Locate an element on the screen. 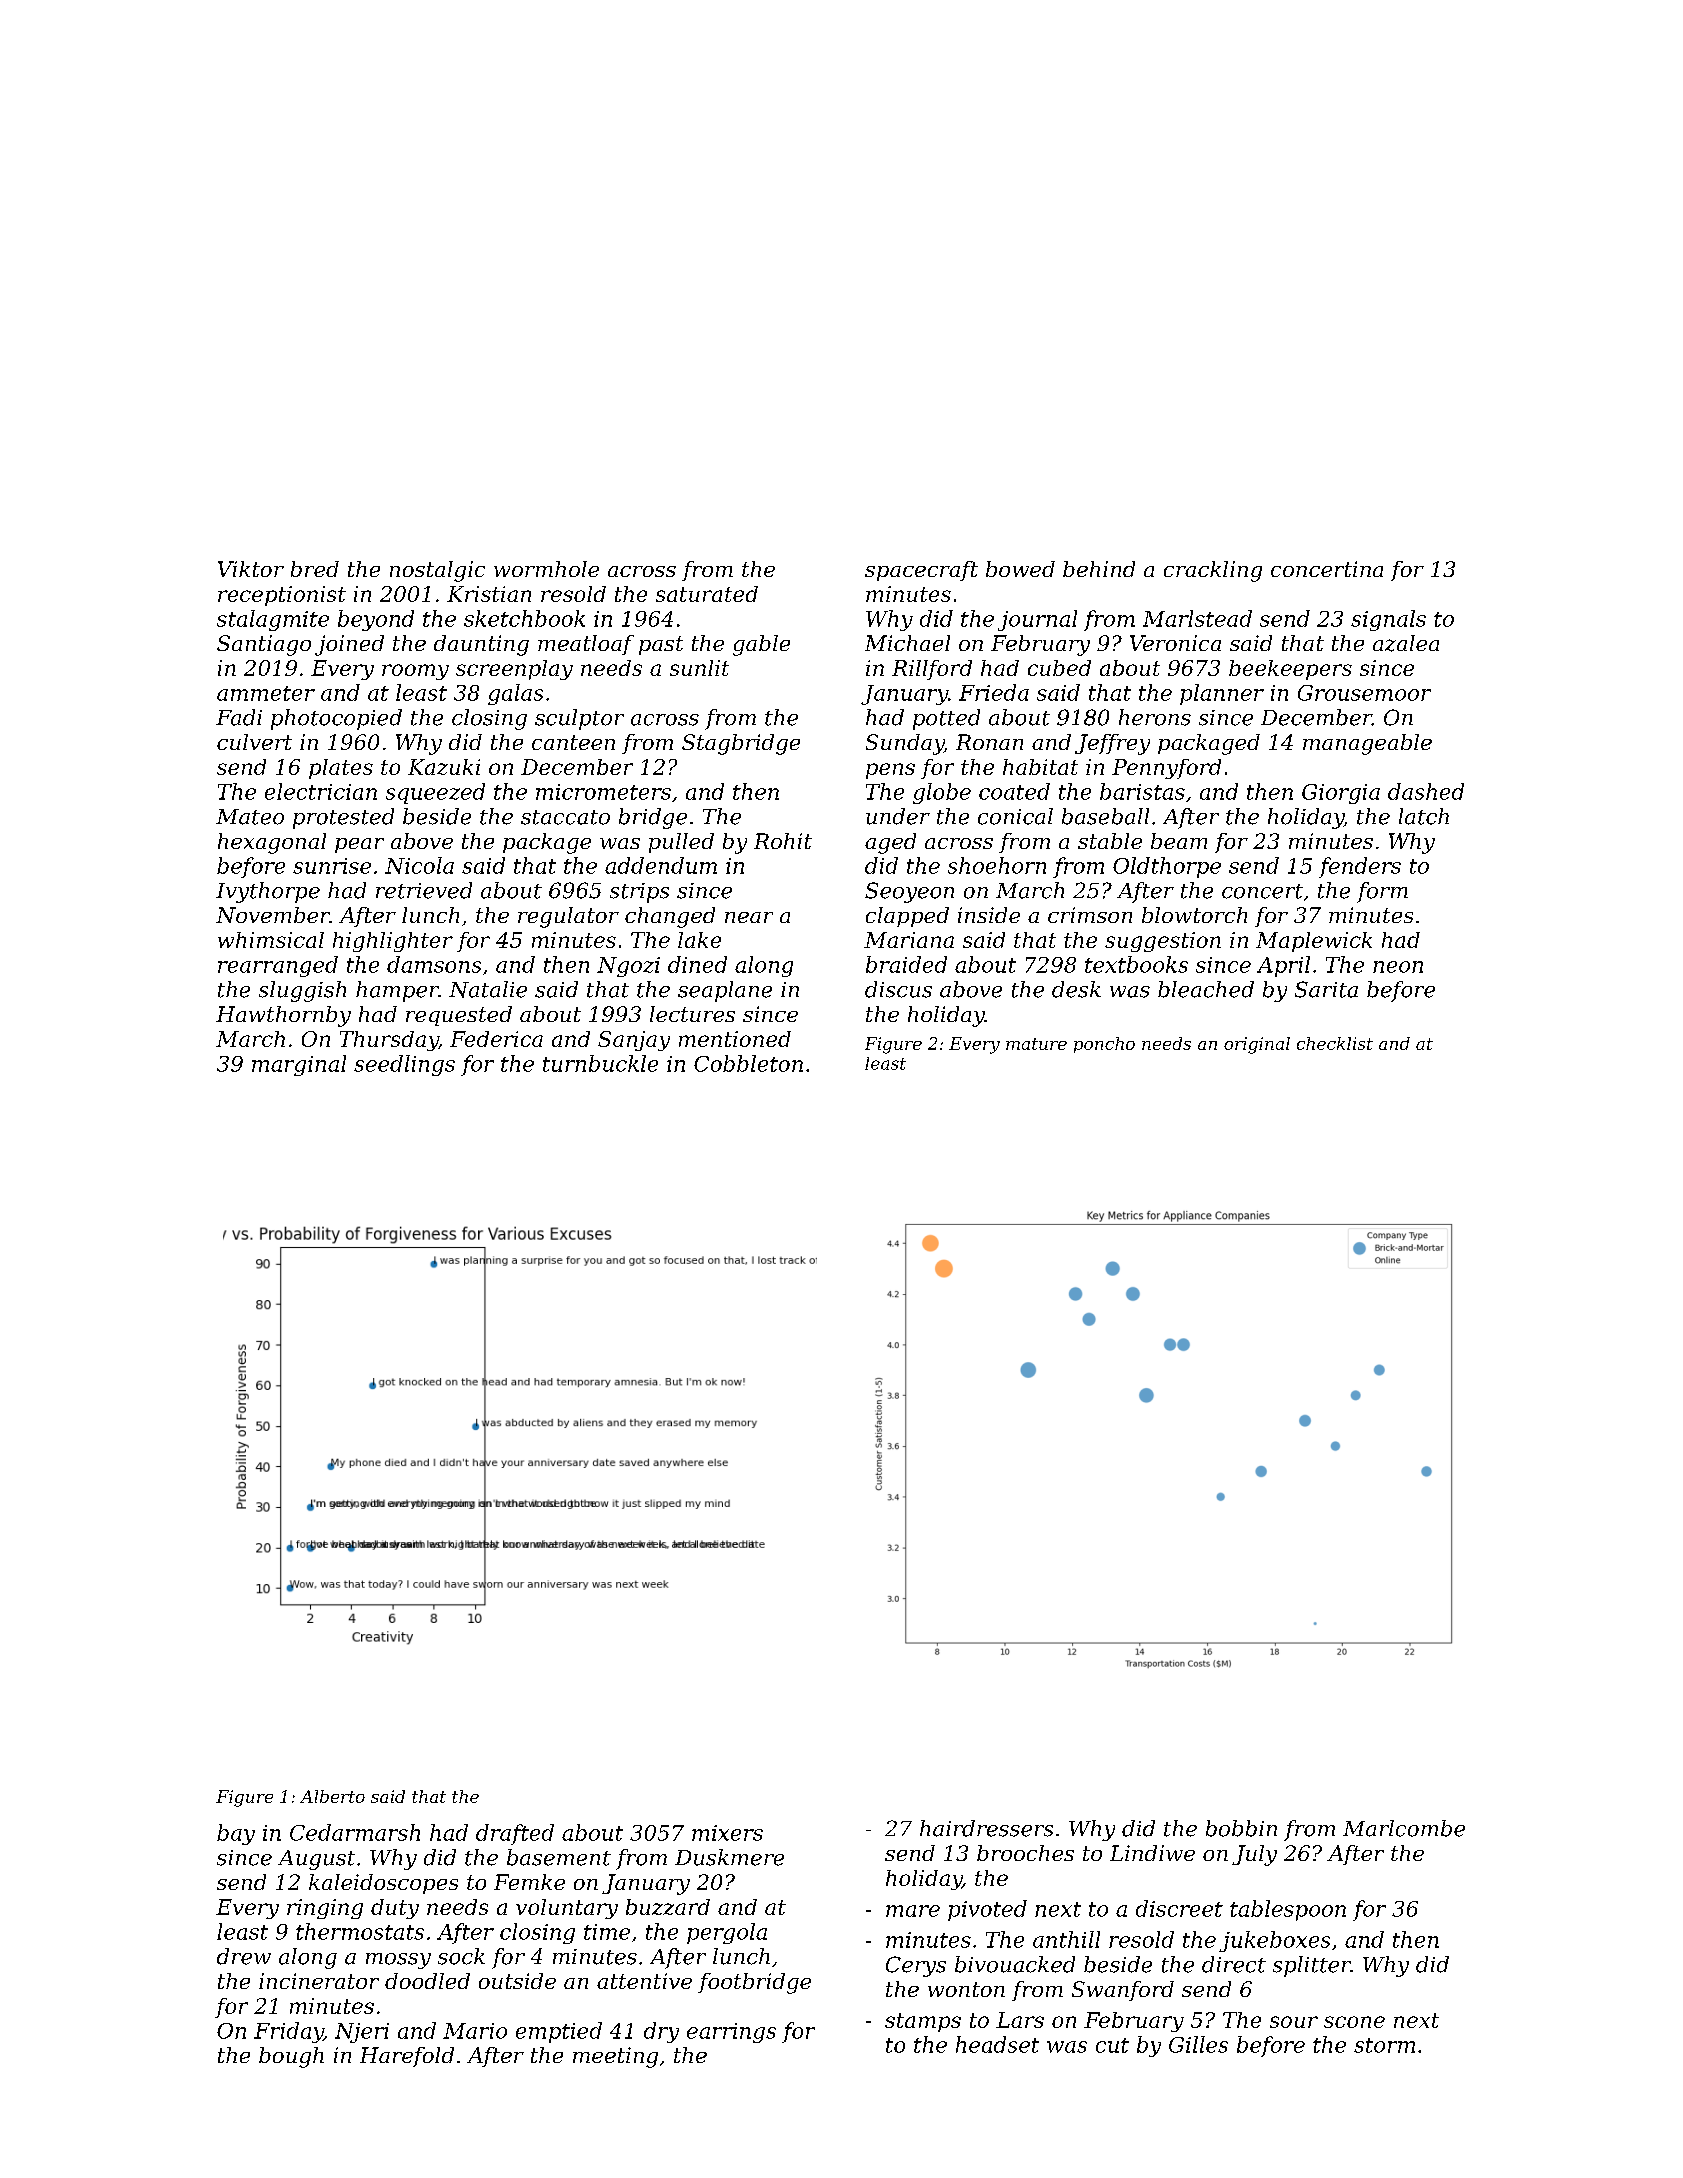 Image resolution: width=1683 pixels, height=2178 pixels. Cobbleton is located at coordinates (748, 1063).
